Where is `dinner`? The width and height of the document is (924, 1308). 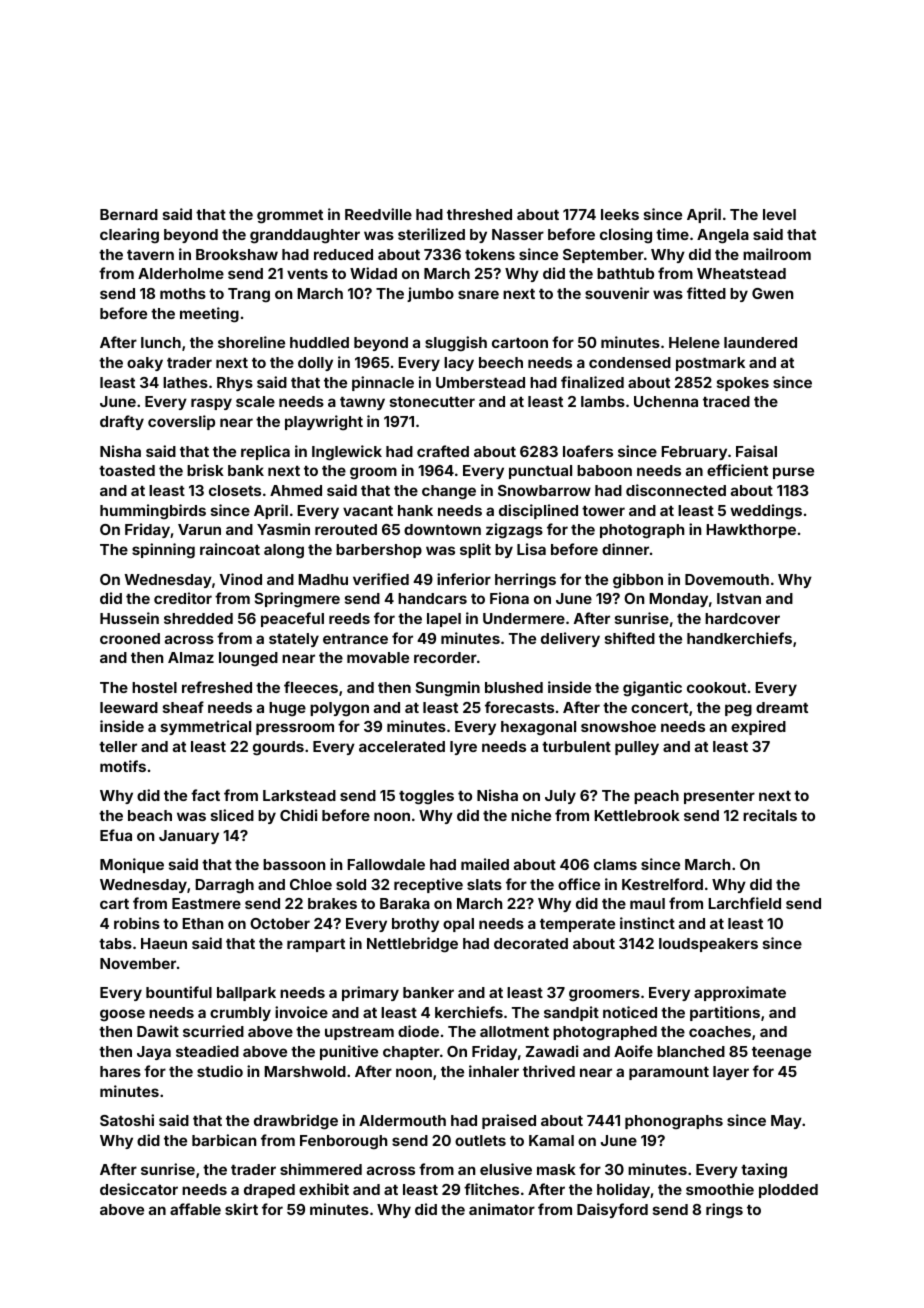 dinner is located at coordinates (625, 549).
